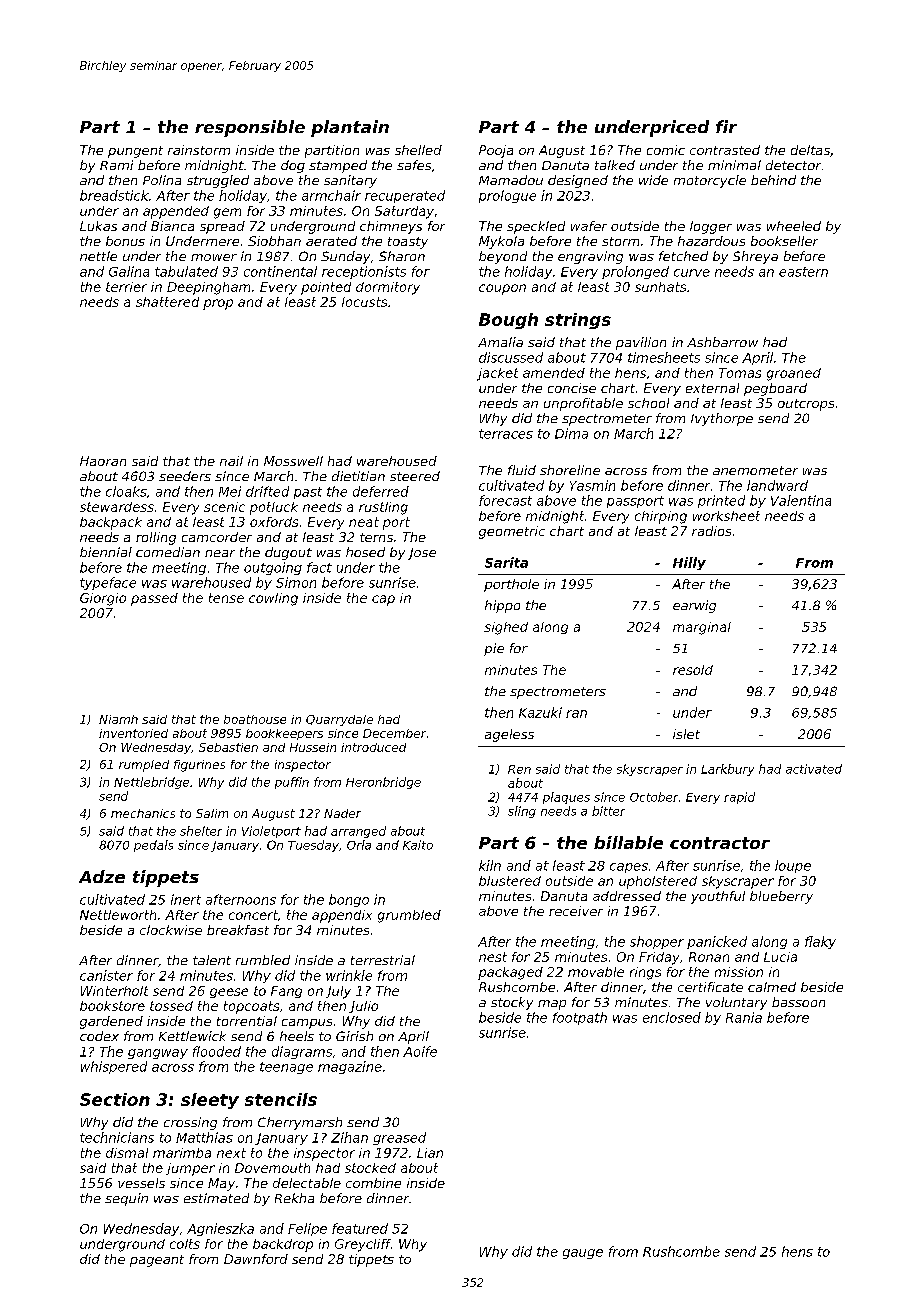  What do you see at coordinates (114, 195) in the screenshot?
I see `breadstick` at bounding box center [114, 195].
